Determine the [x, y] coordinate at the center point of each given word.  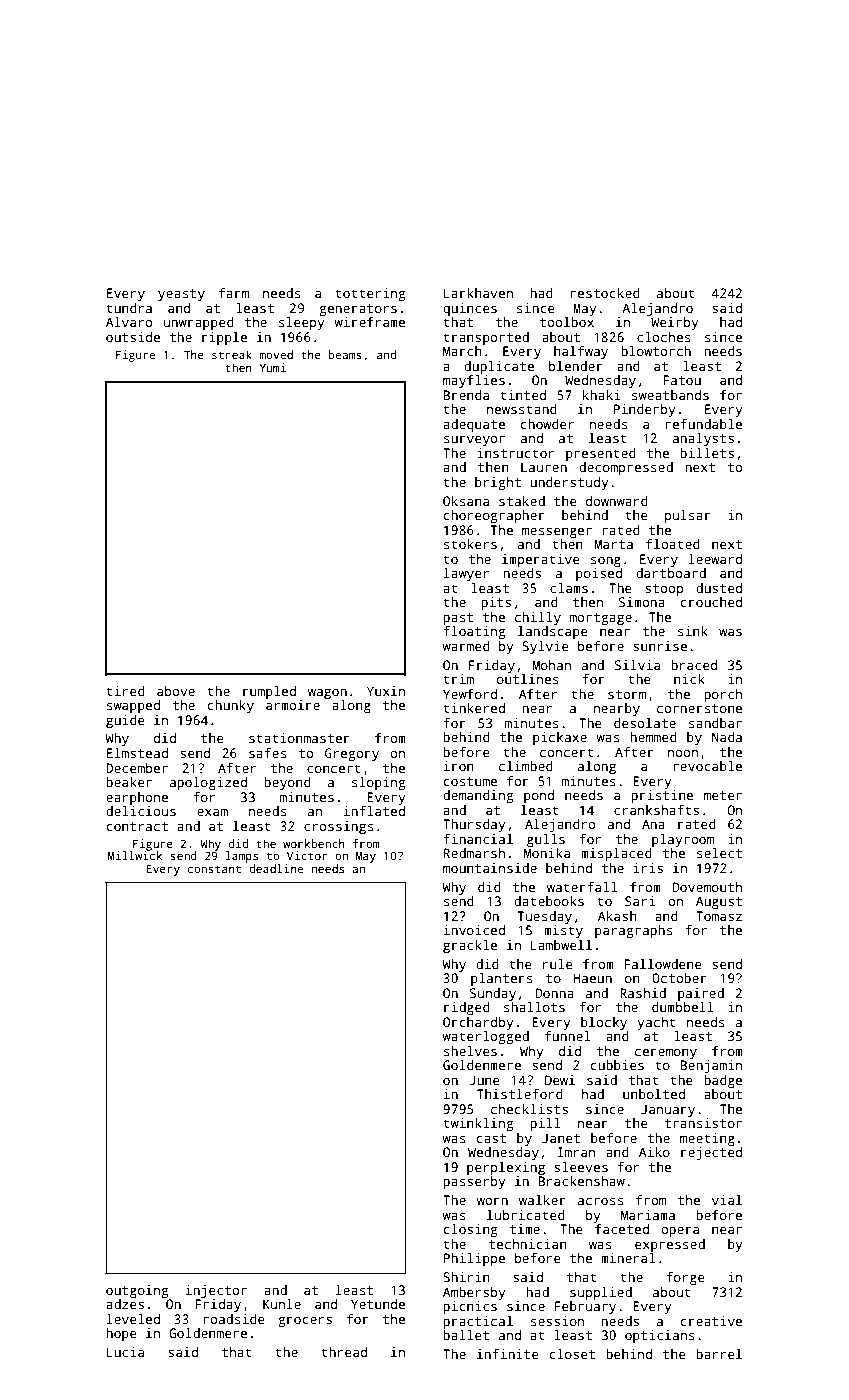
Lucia [125, 1352]
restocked [605, 293]
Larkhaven [478, 293]
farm [234, 293]
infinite [508, 1354]
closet [572, 1354]
